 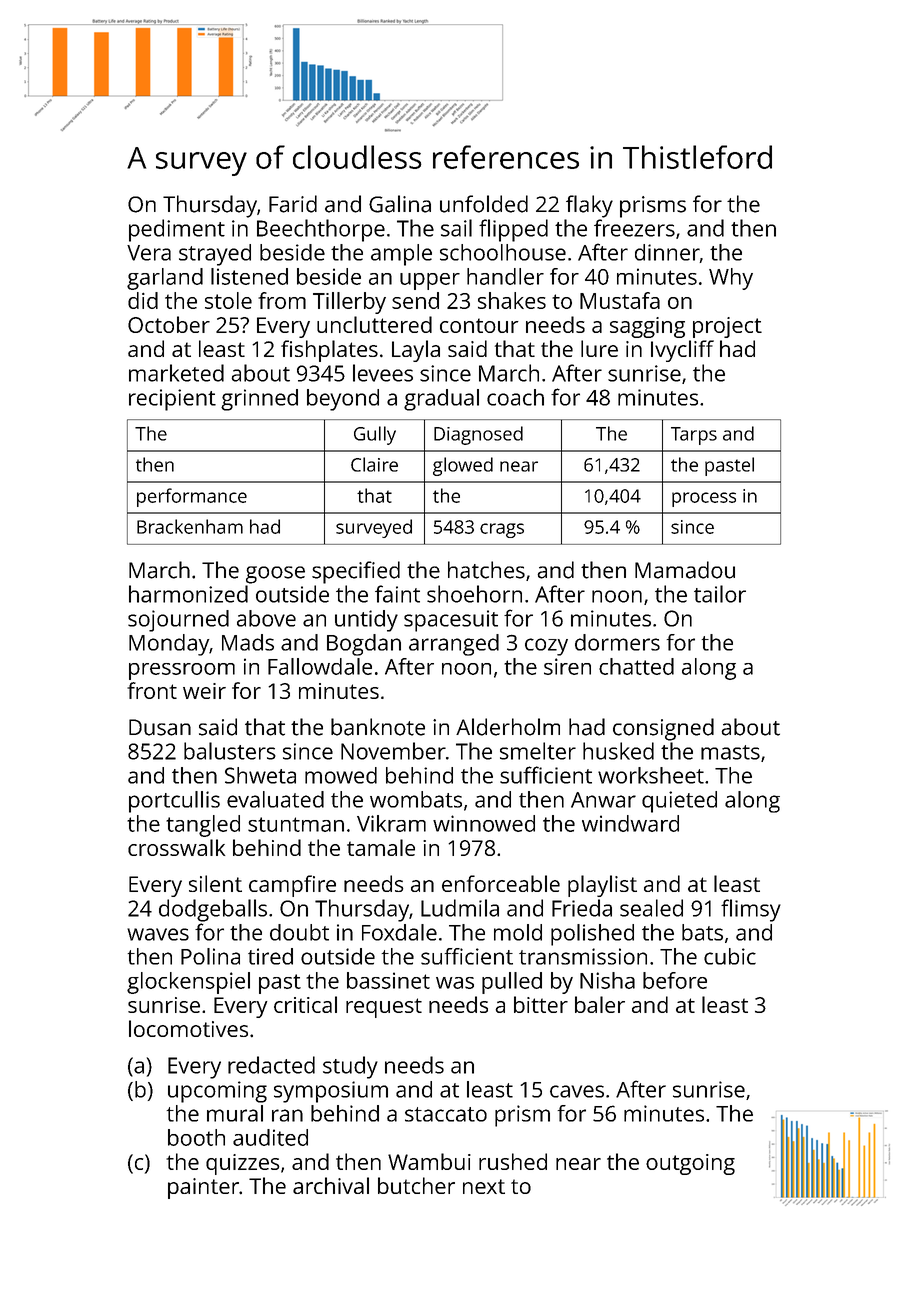 What do you see at coordinates (518, 932) in the document?
I see `mold` at bounding box center [518, 932].
